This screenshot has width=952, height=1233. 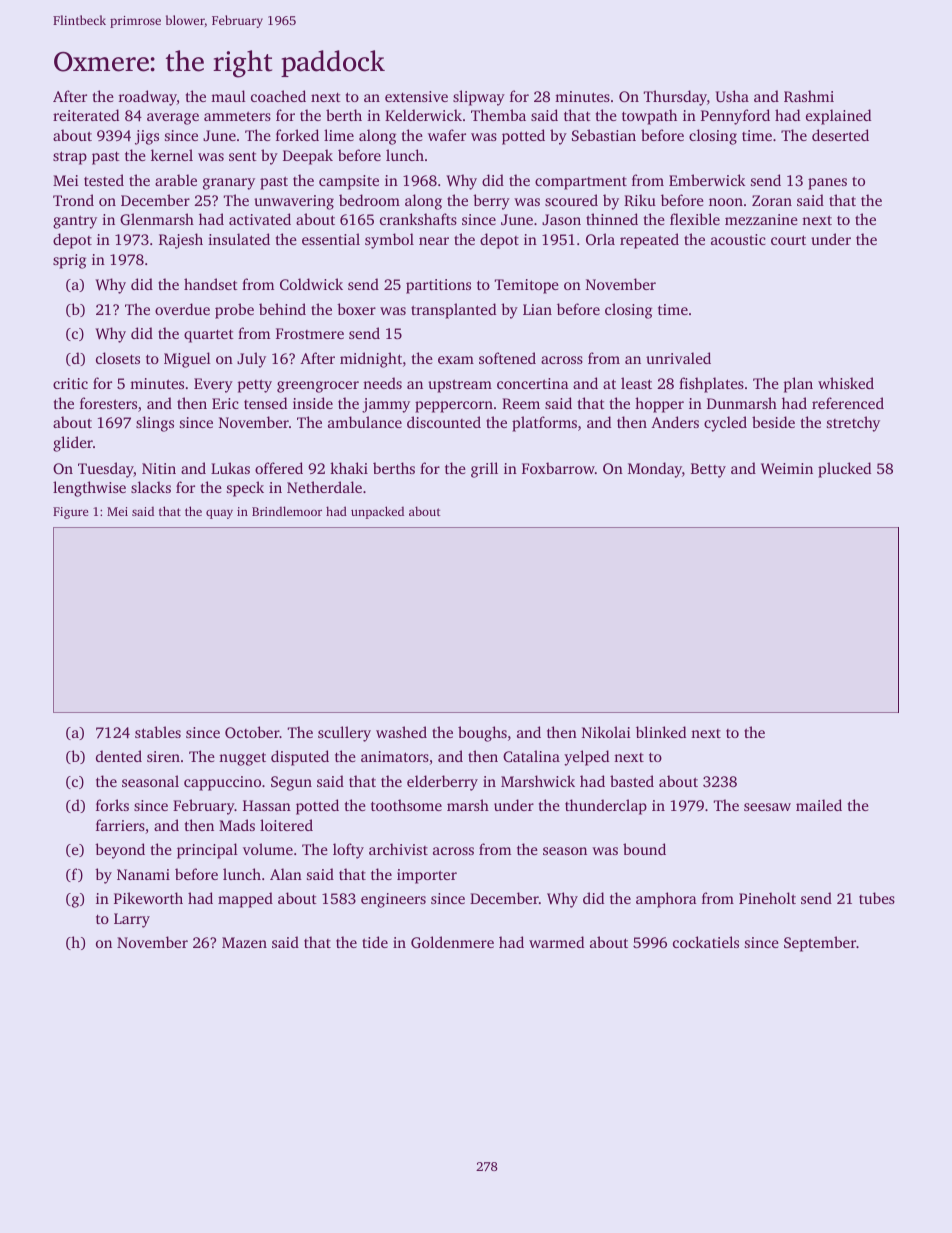 I want to click on closets, so click(x=118, y=358).
